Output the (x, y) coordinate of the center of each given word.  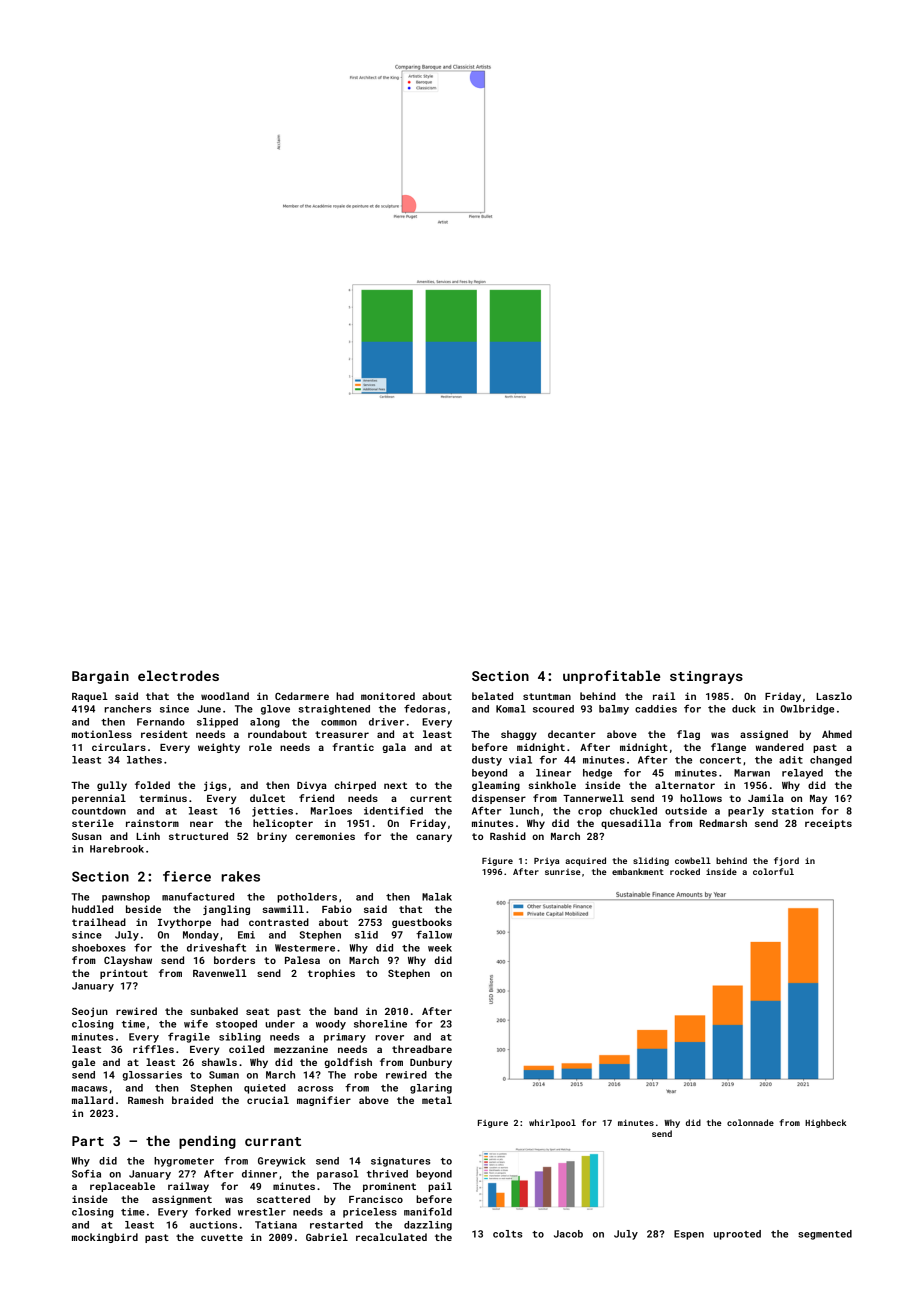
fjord (786, 861)
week (440, 948)
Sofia (86, 1173)
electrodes (178, 675)
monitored (388, 696)
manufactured (198, 896)
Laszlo (834, 696)
